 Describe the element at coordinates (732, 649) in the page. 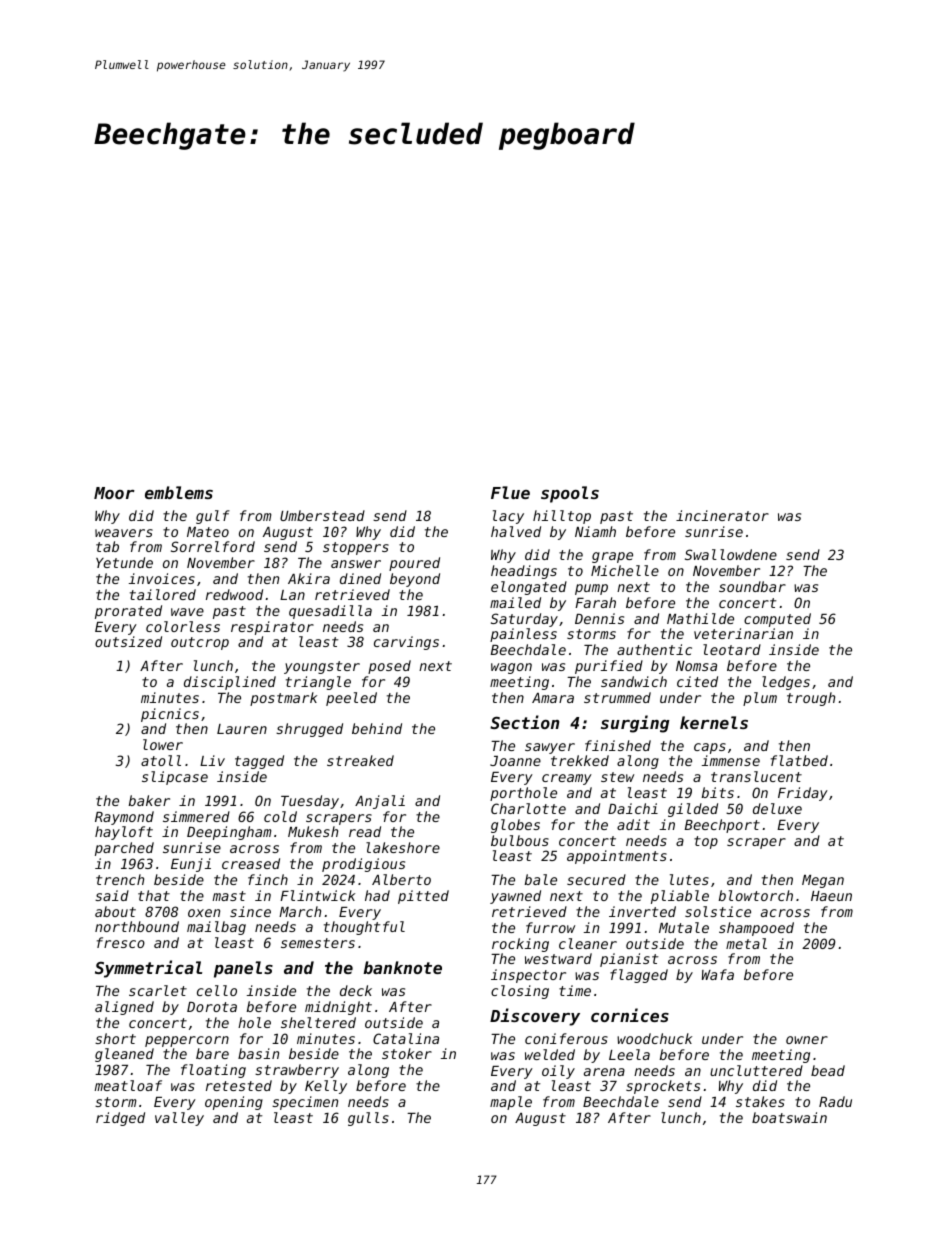

I see `leotard` at that location.
